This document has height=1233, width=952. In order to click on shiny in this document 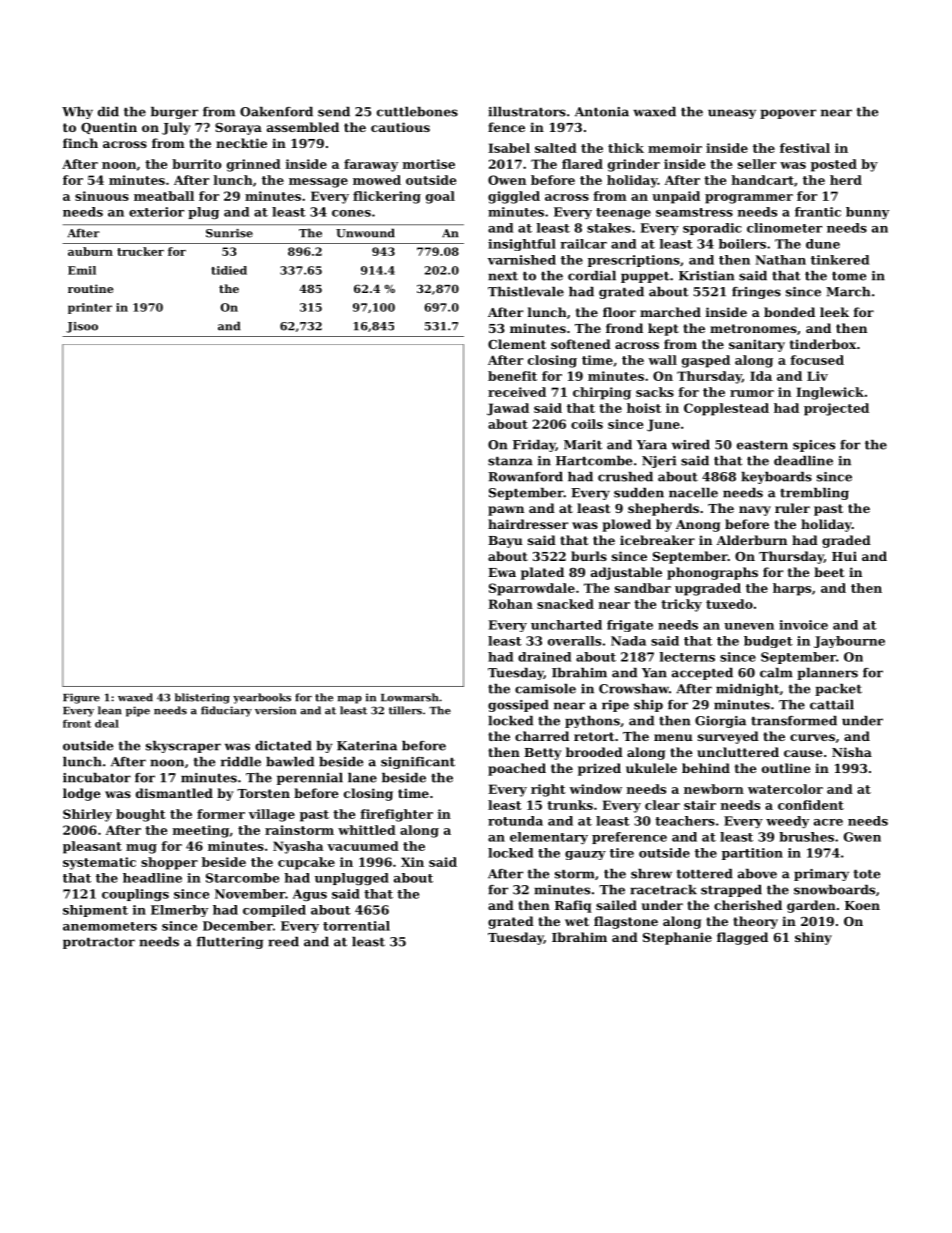, I will do `click(813, 938)`.
